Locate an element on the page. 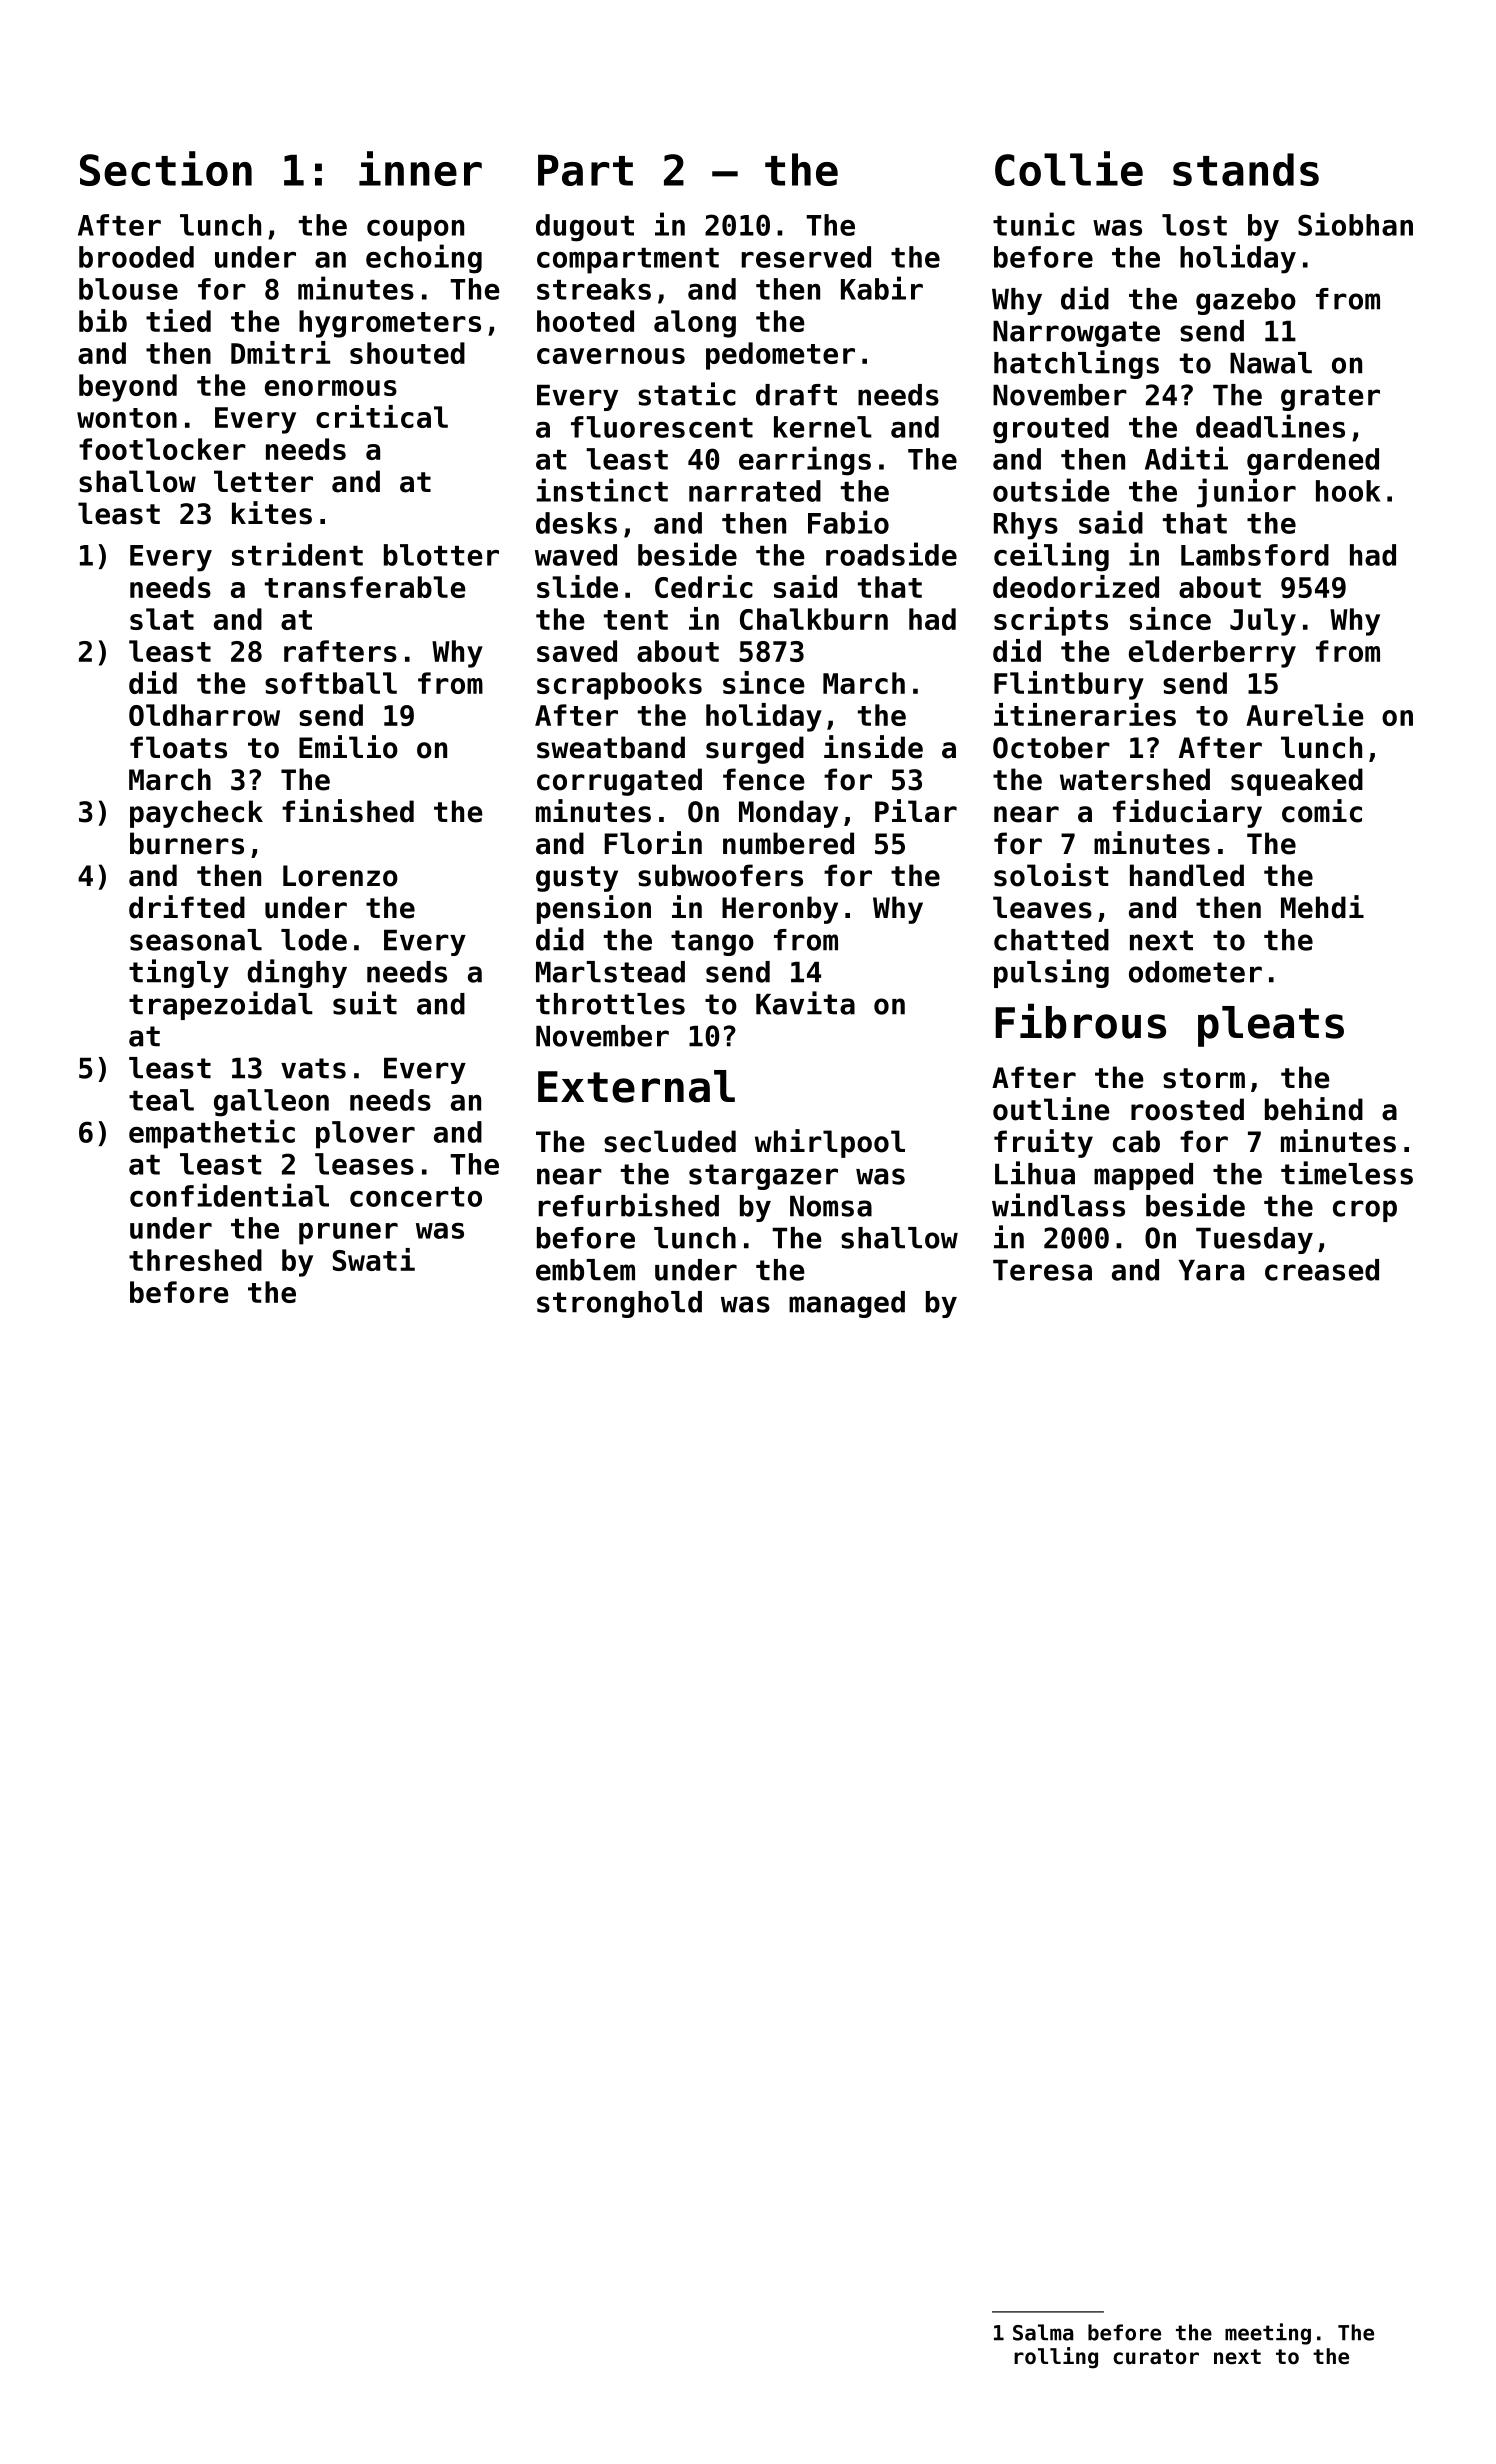 This document has width=1496, height=2464. Aurelie is located at coordinates (1305, 714).
